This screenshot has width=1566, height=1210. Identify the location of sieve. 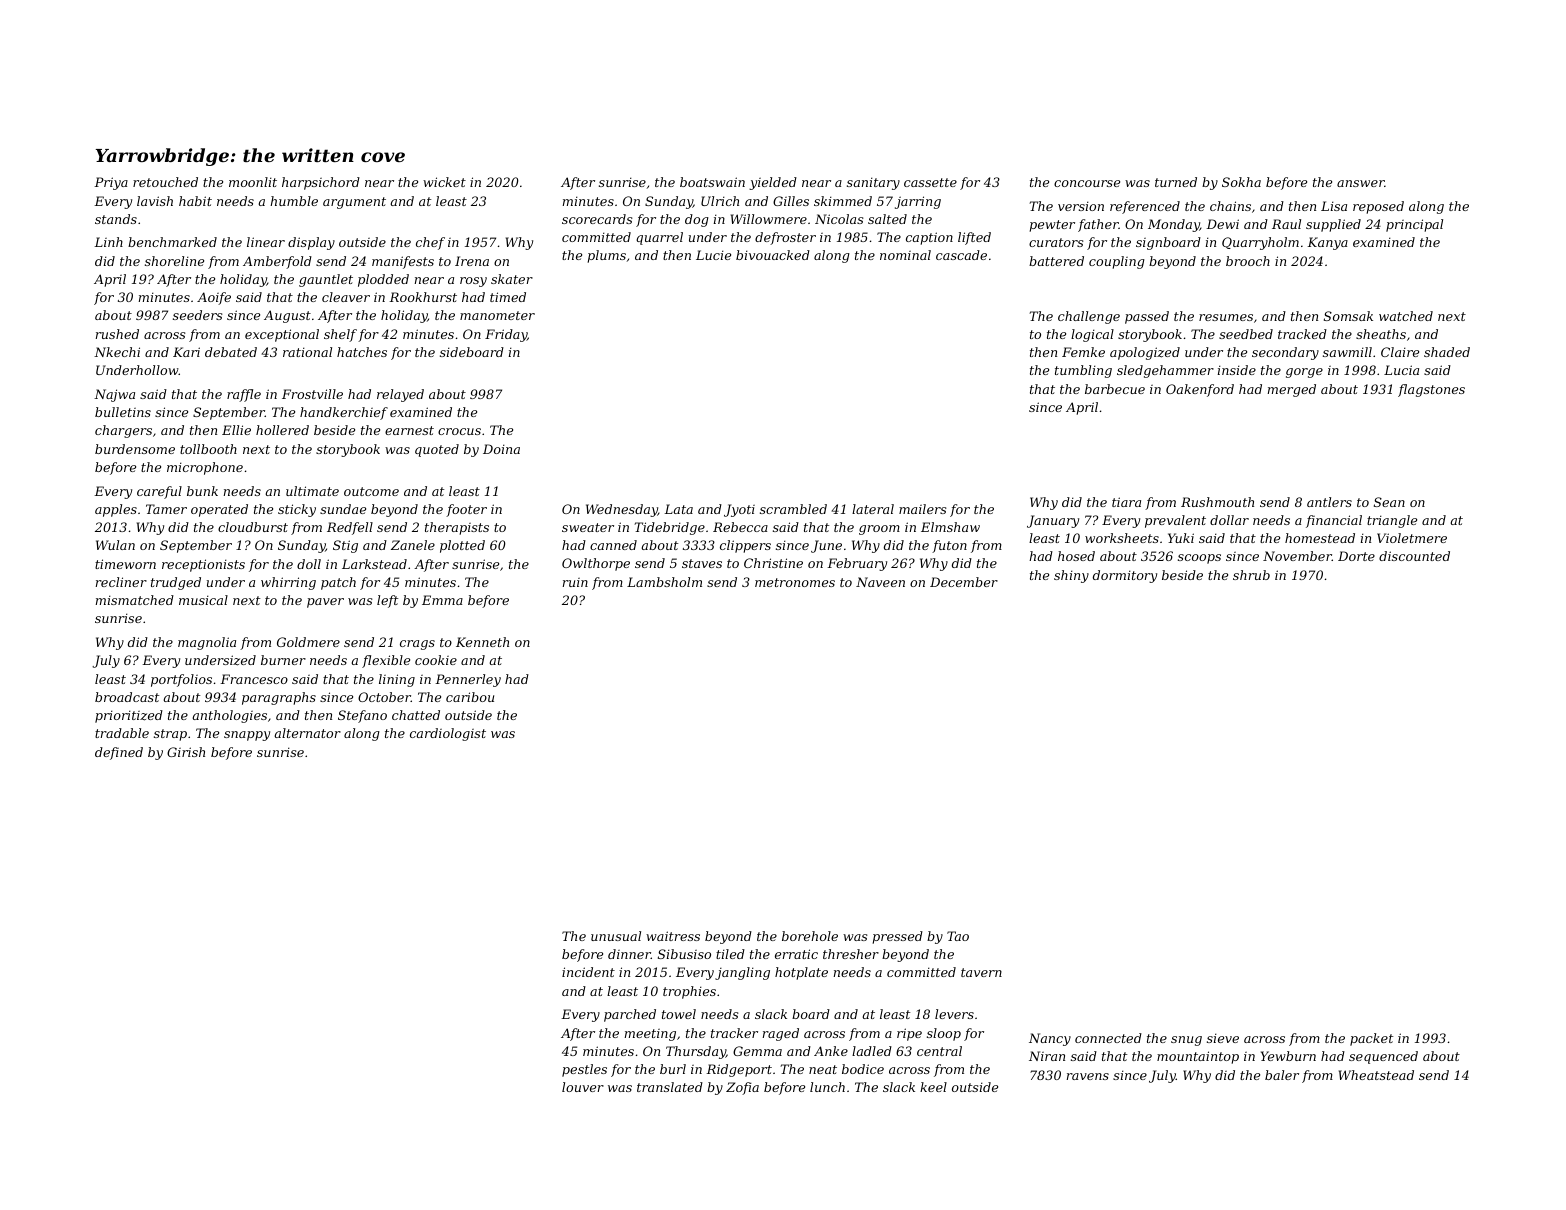
(1223, 1038).
